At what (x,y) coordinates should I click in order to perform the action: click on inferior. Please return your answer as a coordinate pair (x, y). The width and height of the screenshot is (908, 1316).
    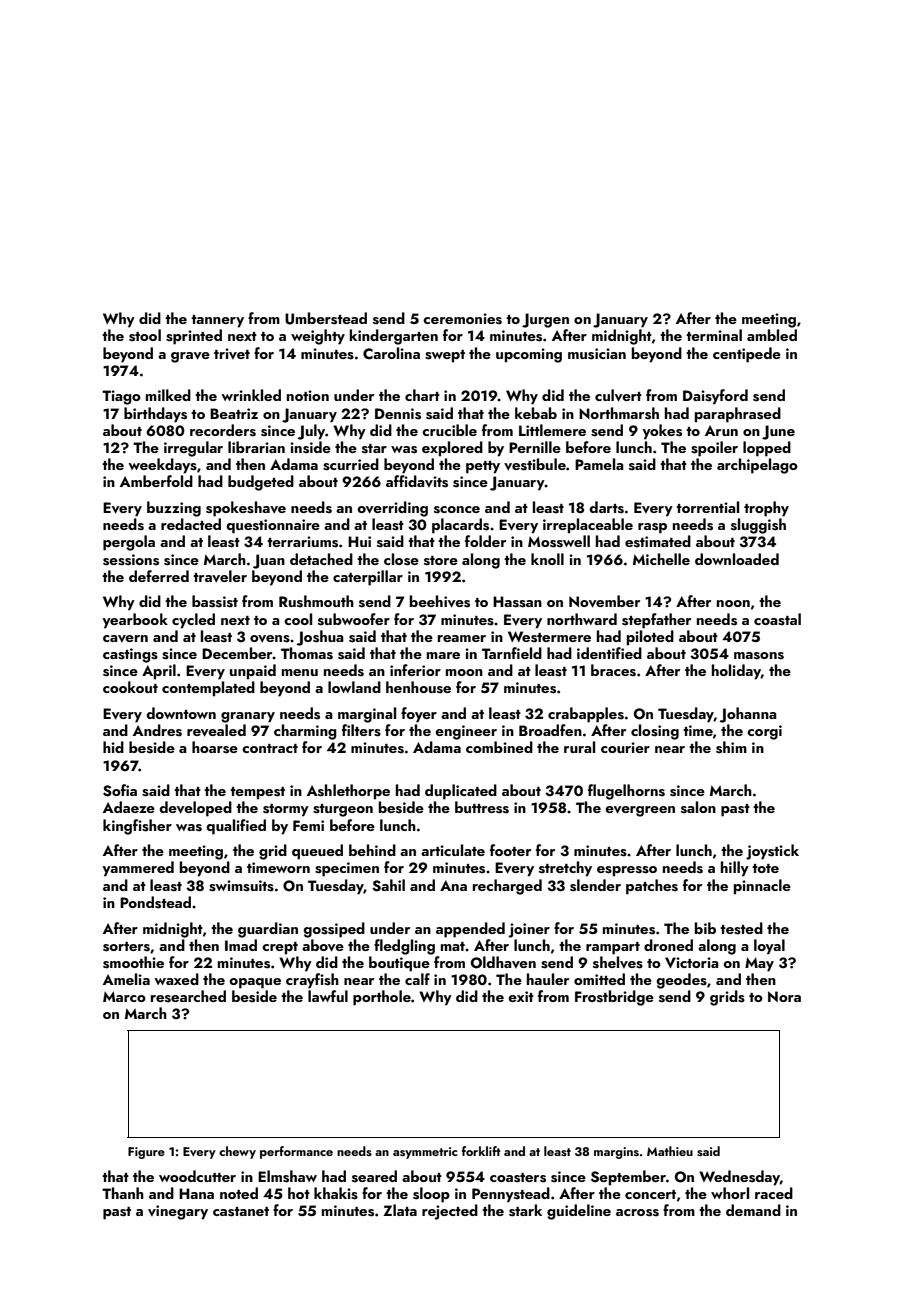
    Looking at the image, I should click on (415, 670).
